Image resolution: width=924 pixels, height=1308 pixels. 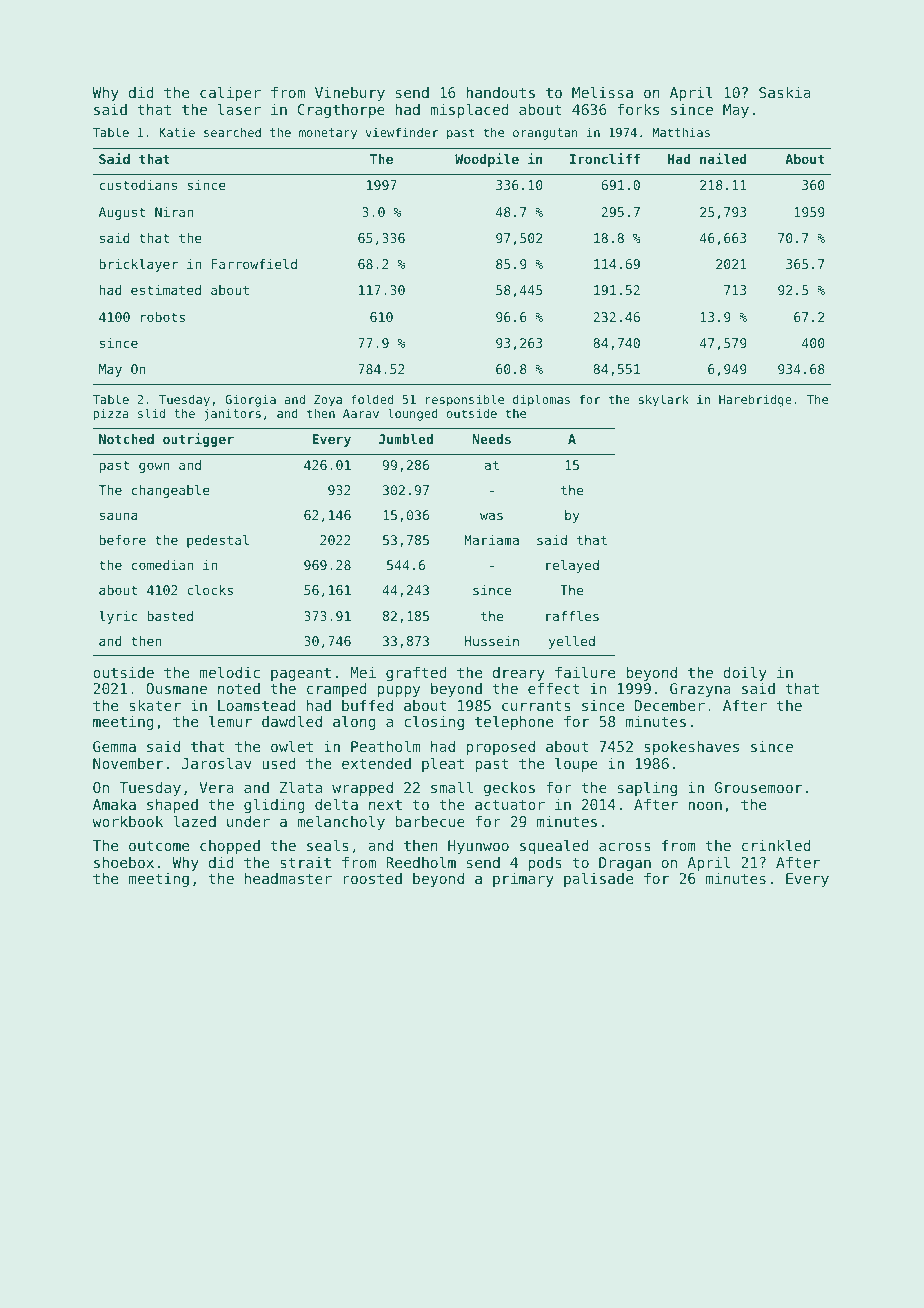 What do you see at coordinates (230, 93) in the page?
I see `caliper` at bounding box center [230, 93].
